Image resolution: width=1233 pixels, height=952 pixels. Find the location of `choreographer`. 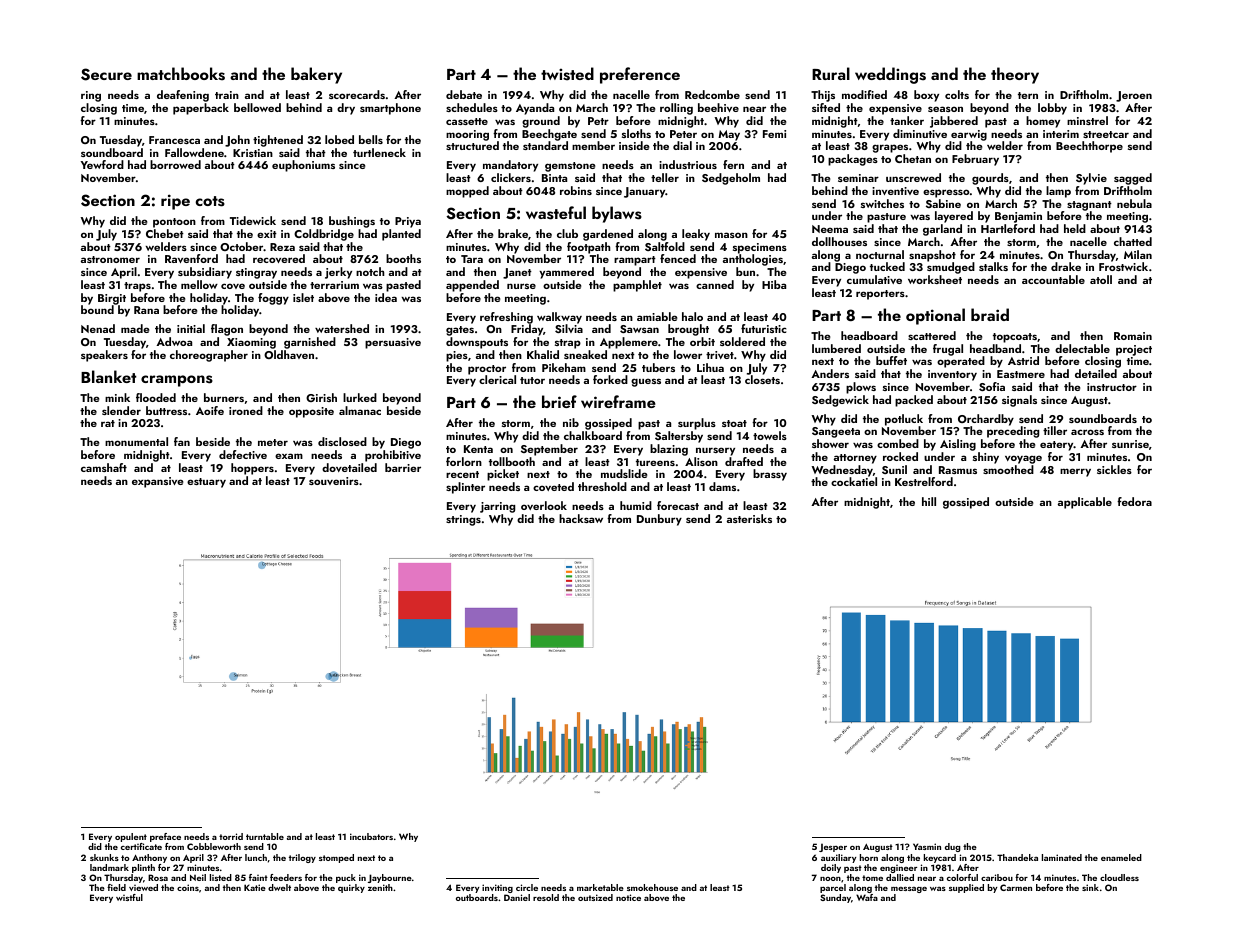

choreographer is located at coordinates (209, 356).
